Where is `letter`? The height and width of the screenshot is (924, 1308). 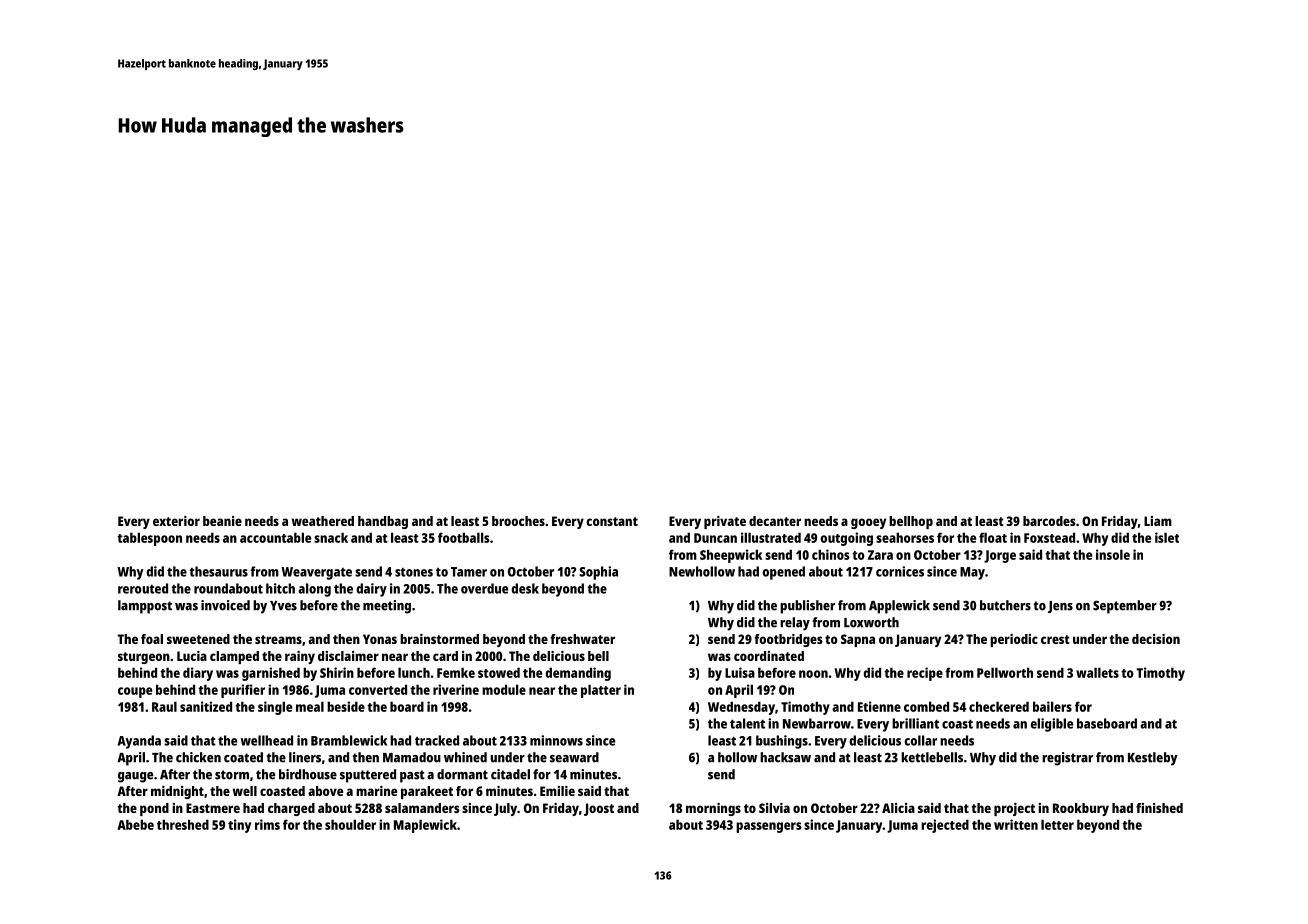
letter is located at coordinates (1057, 824).
